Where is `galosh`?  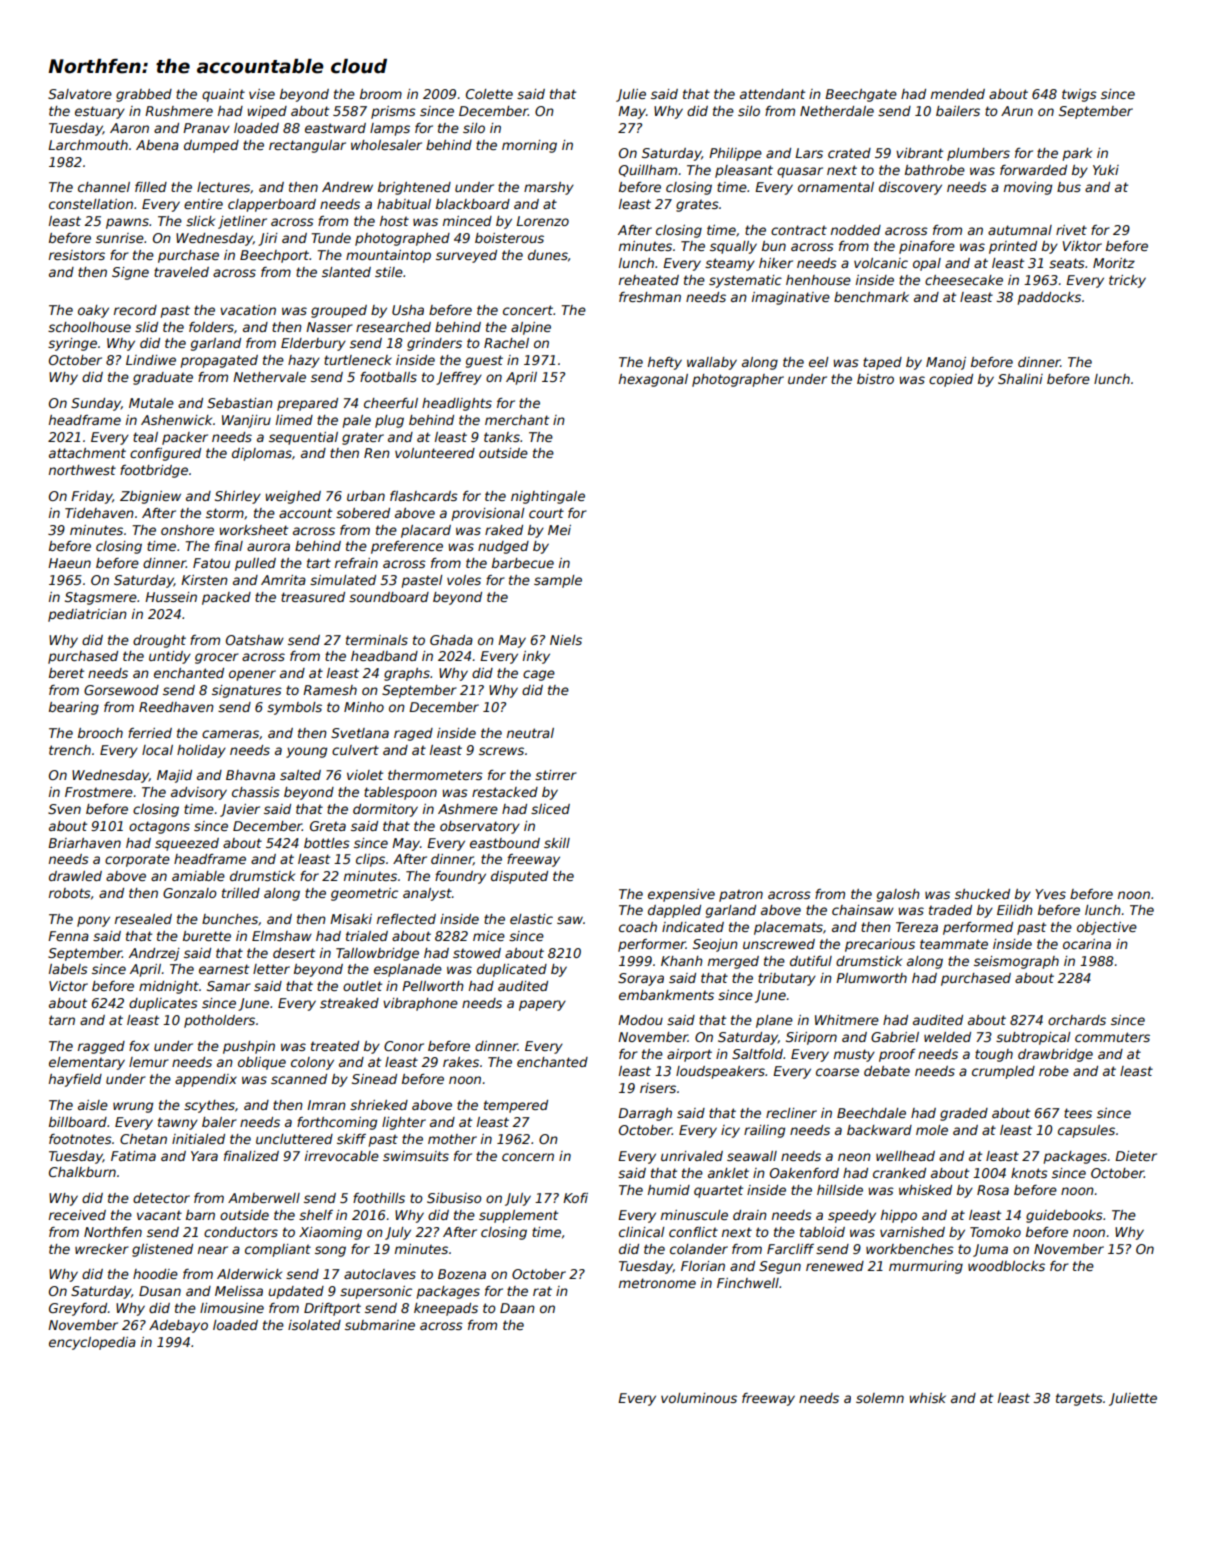
galosh is located at coordinates (898, 895).
